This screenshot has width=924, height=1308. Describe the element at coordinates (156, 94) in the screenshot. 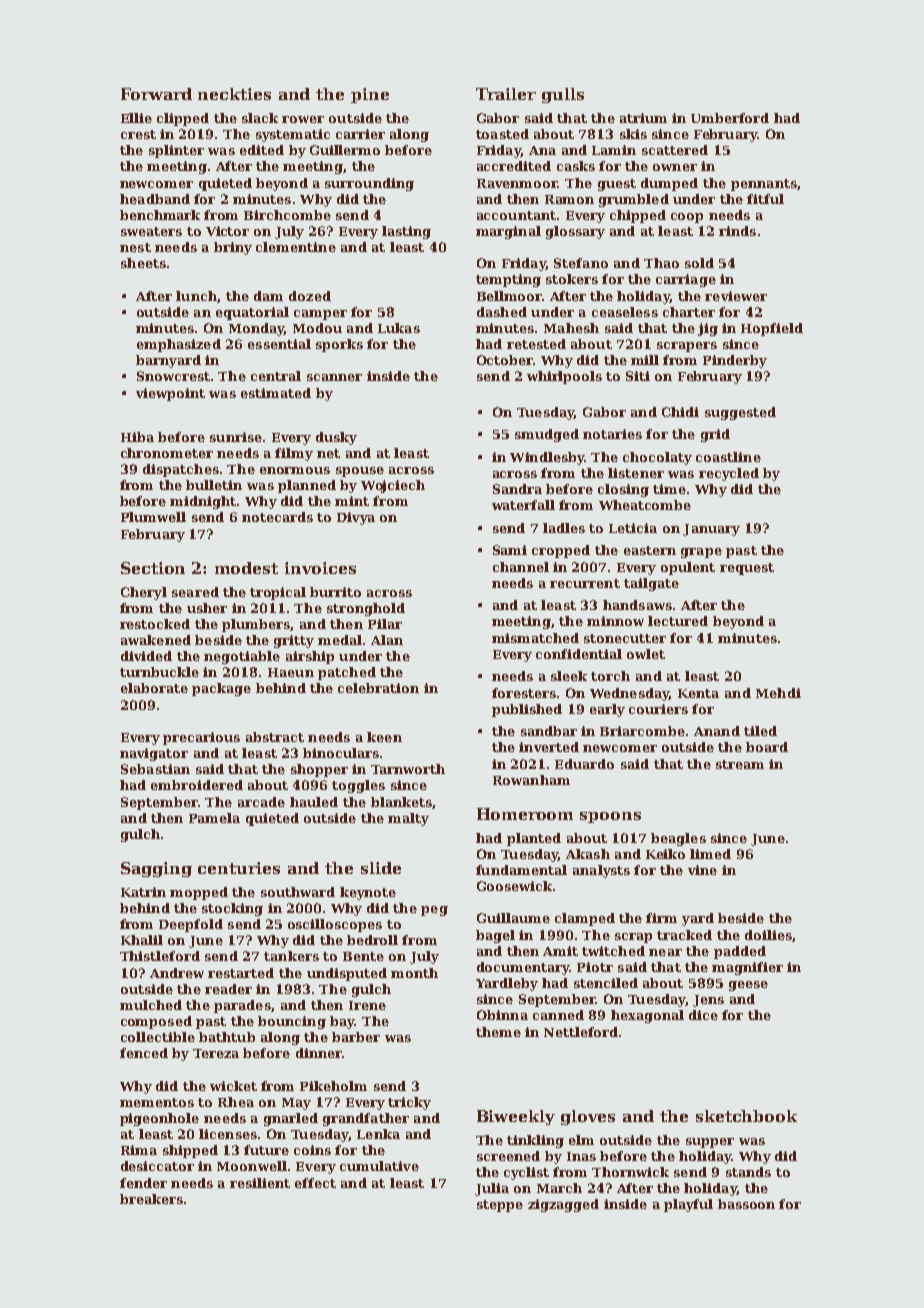

I see `Forward` at that location.
